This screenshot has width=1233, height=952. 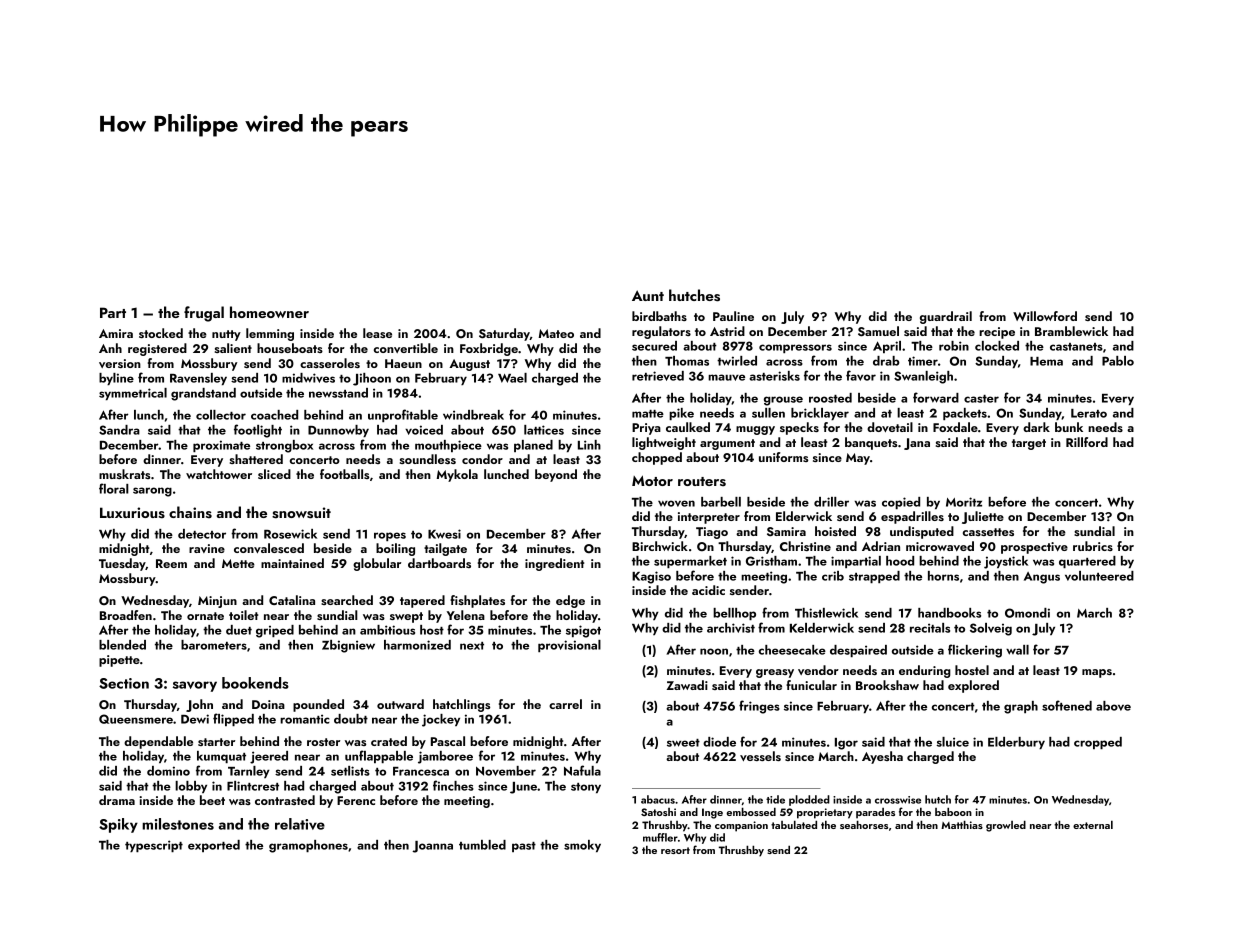 I want to click on Broadfen, so click(x=126, y=615).
